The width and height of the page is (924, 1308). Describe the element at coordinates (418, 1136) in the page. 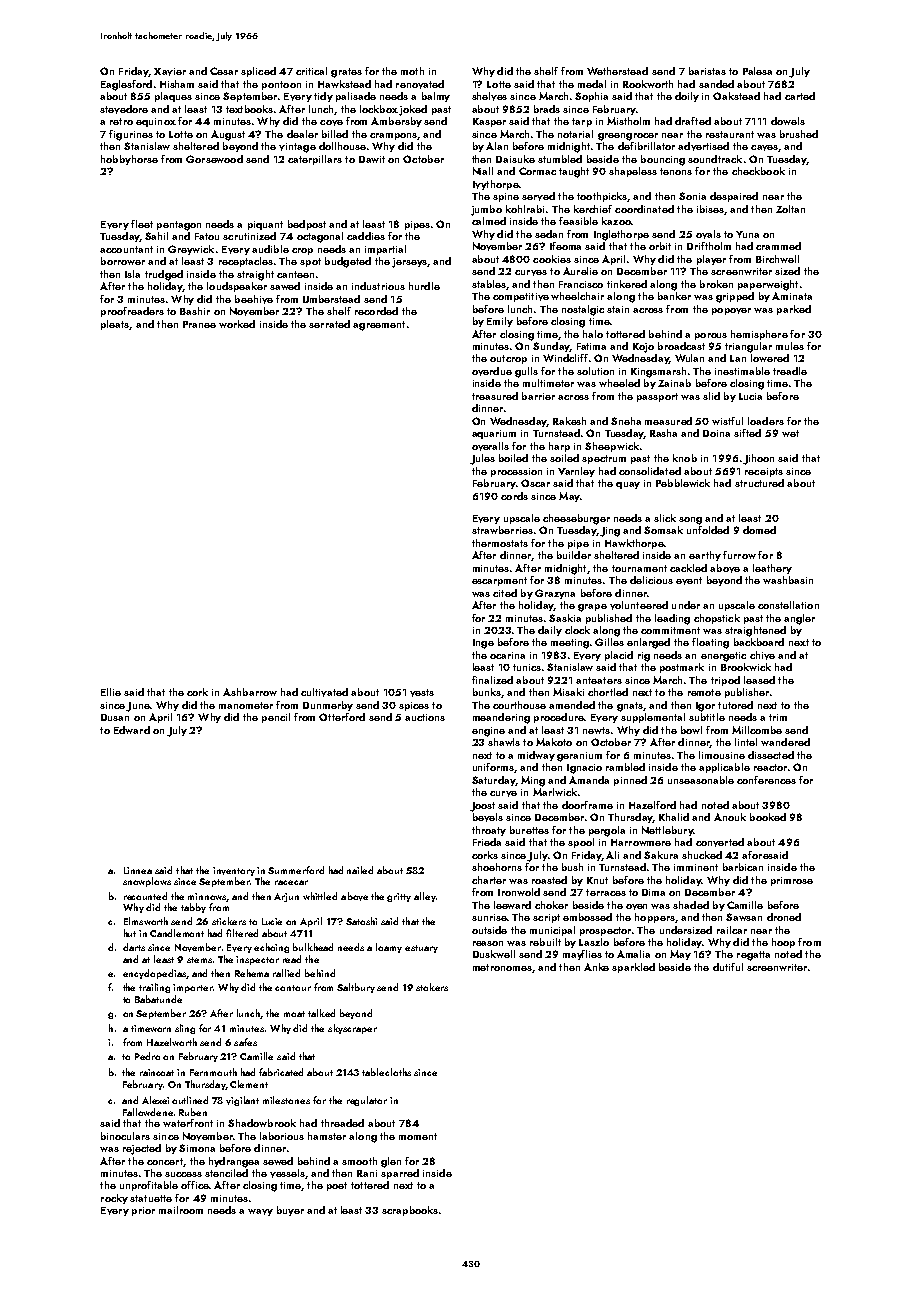

I see `moment` at that location.
